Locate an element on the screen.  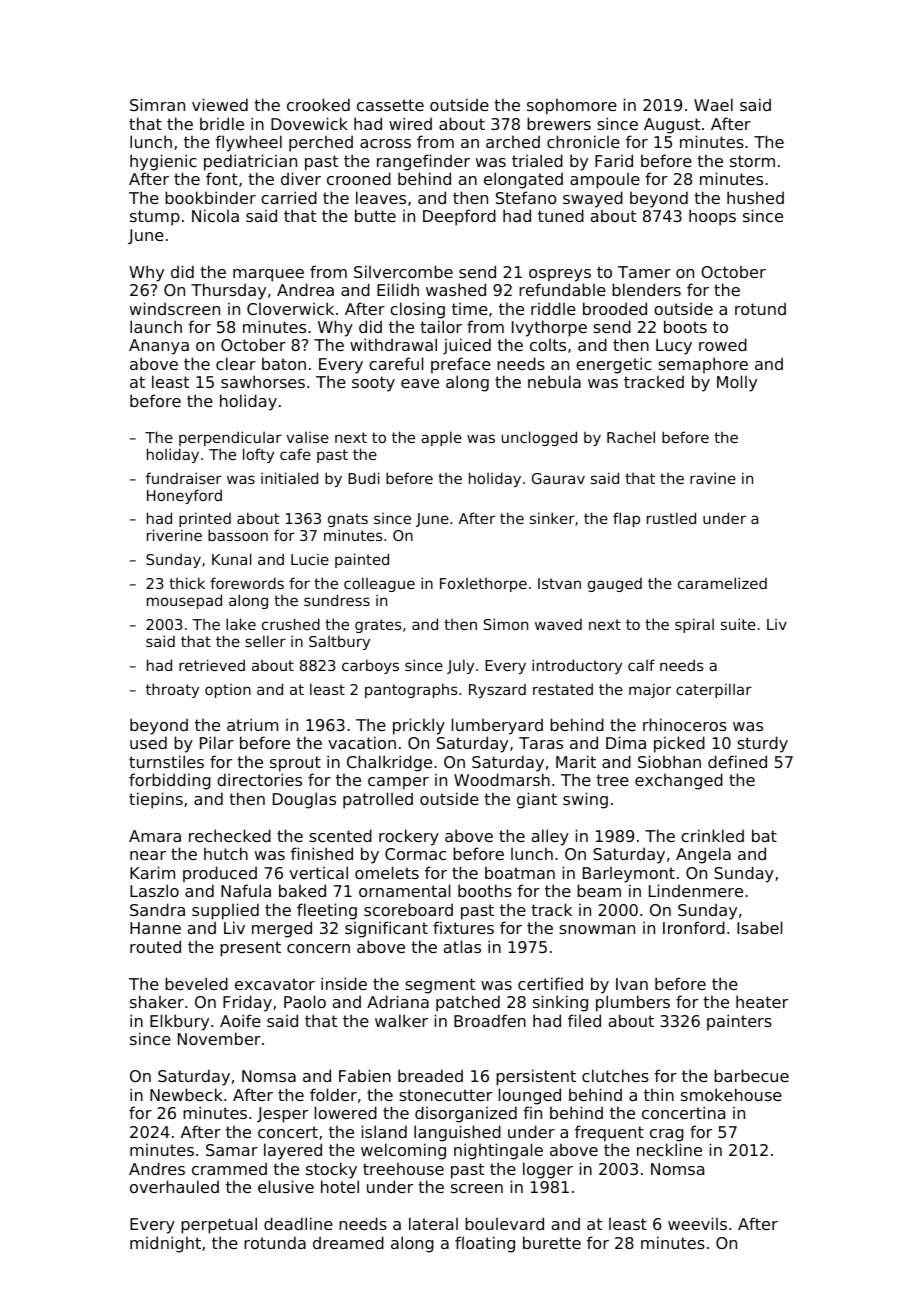
cassette is located at coordinates (390, 105).
